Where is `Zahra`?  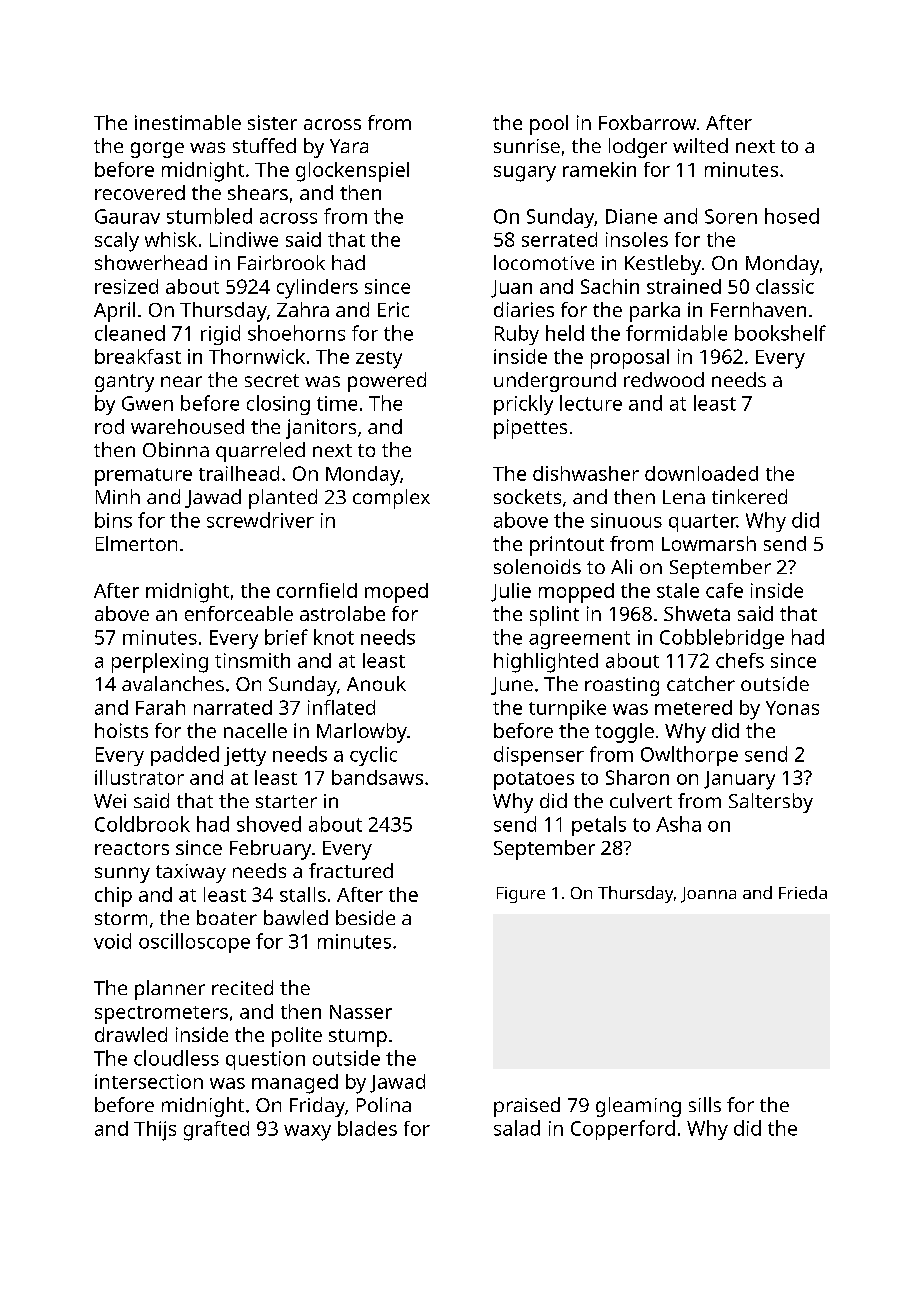
Zahra is located at coordinates (303, 309).
